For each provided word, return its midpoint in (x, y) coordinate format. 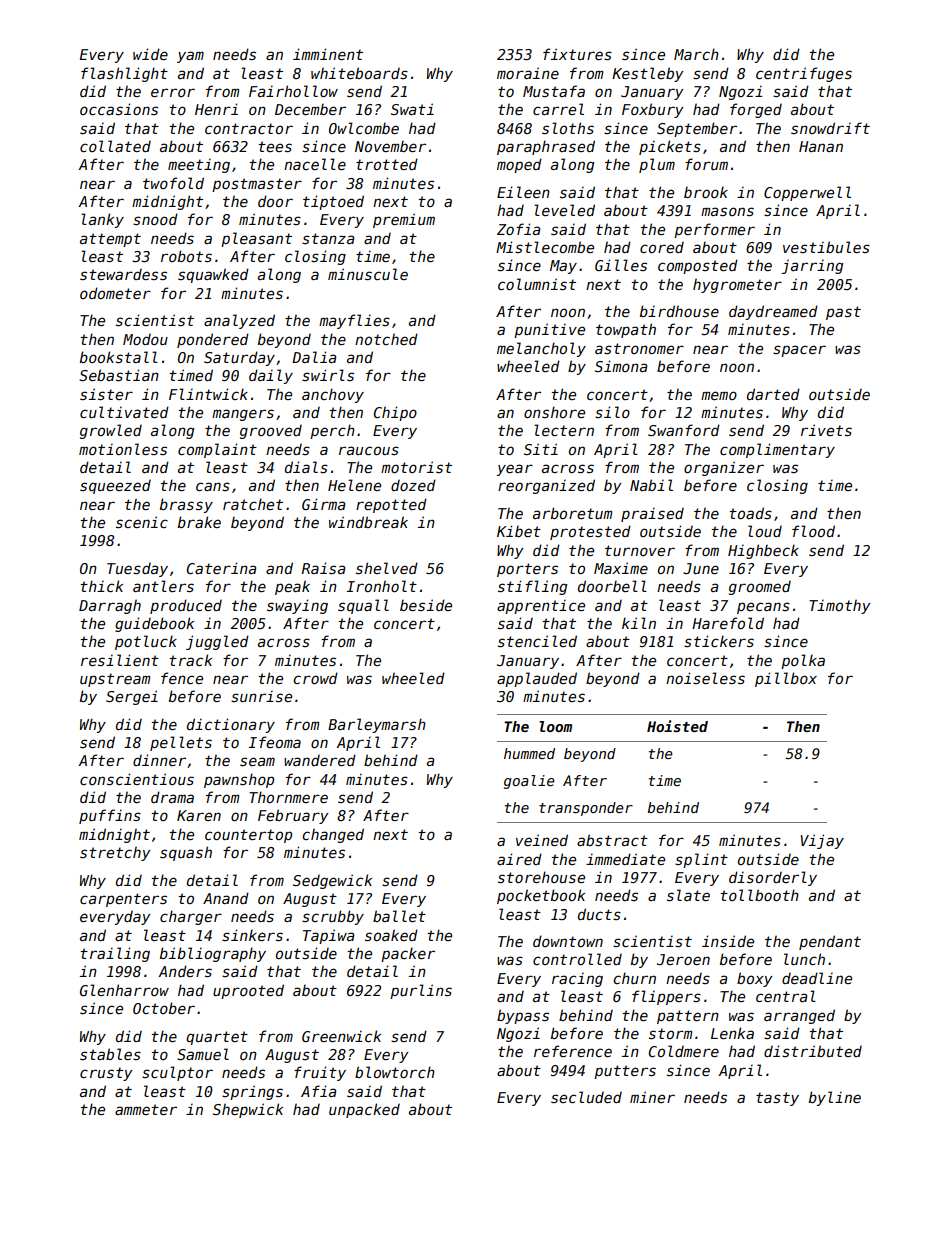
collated (115, 146)
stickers (719, 641)
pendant (830, 942)
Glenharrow (124, 990)
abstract (612, 840)
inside (728, 941)
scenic (142, 522)
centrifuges (804, 74)
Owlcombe (364, 128)
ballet (399, 916)
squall (363, 606)
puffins (110, 816)
